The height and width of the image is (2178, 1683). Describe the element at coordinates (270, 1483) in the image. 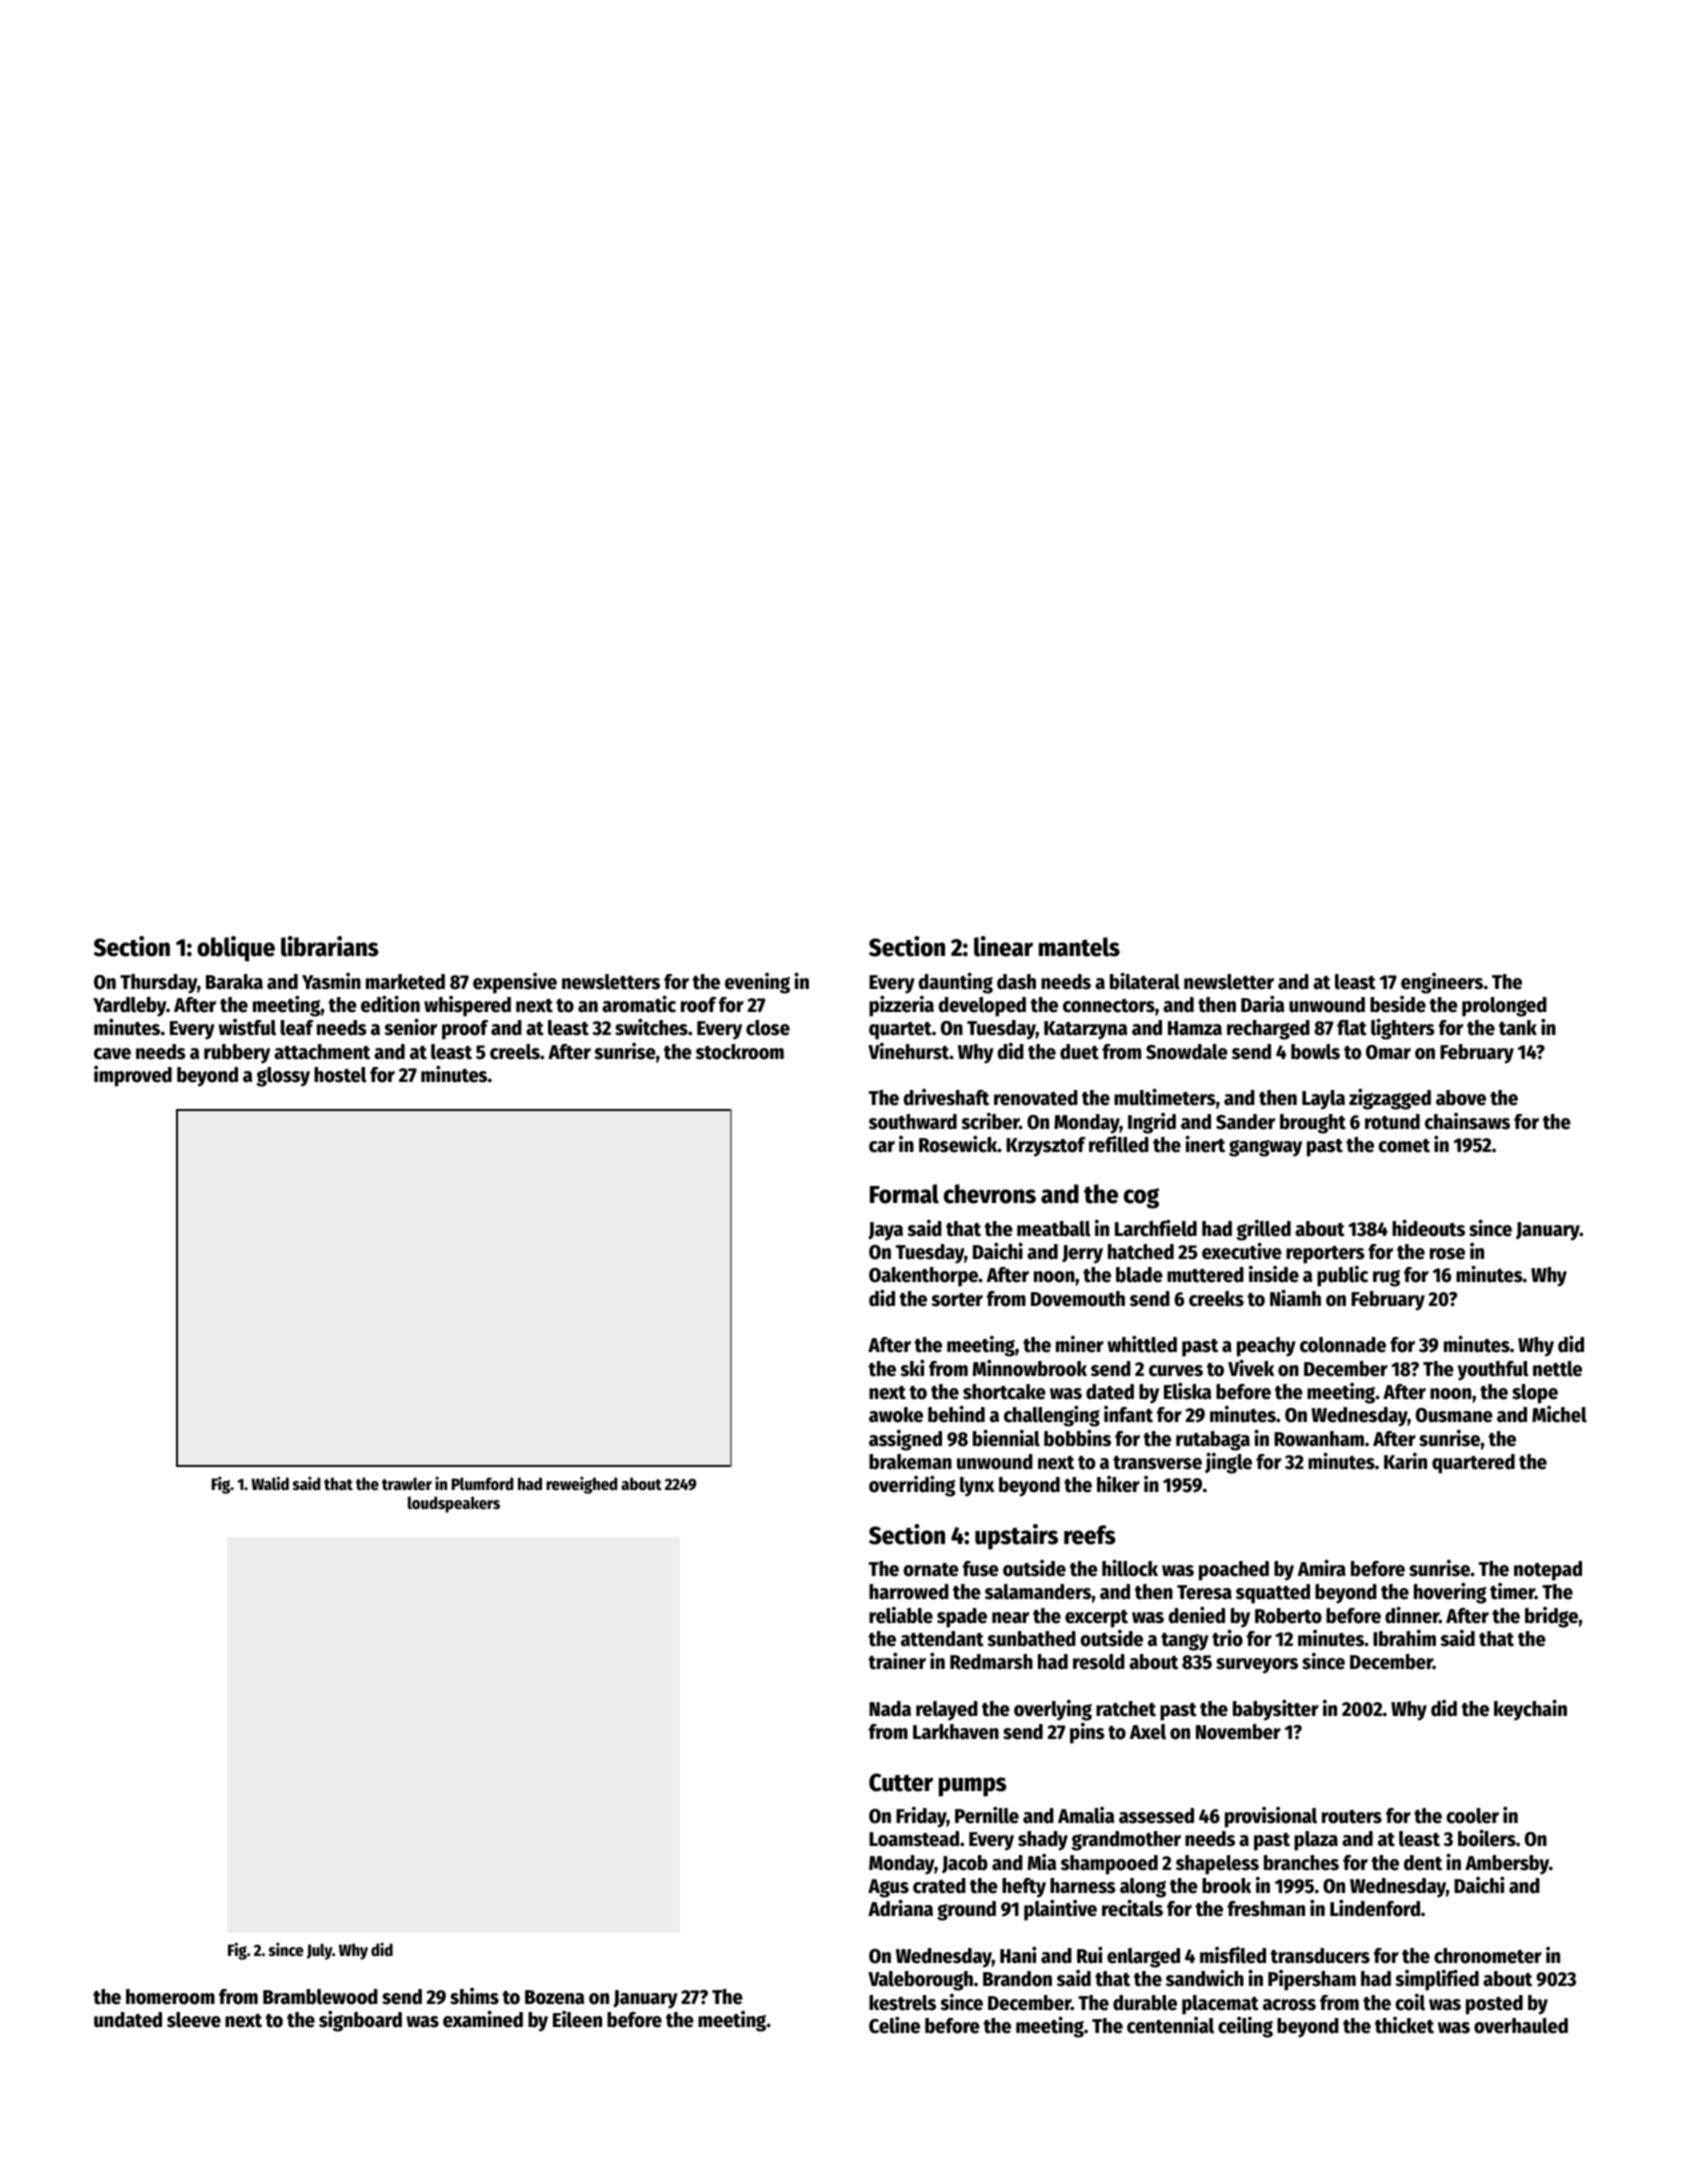

I see `Walid` at that location.
